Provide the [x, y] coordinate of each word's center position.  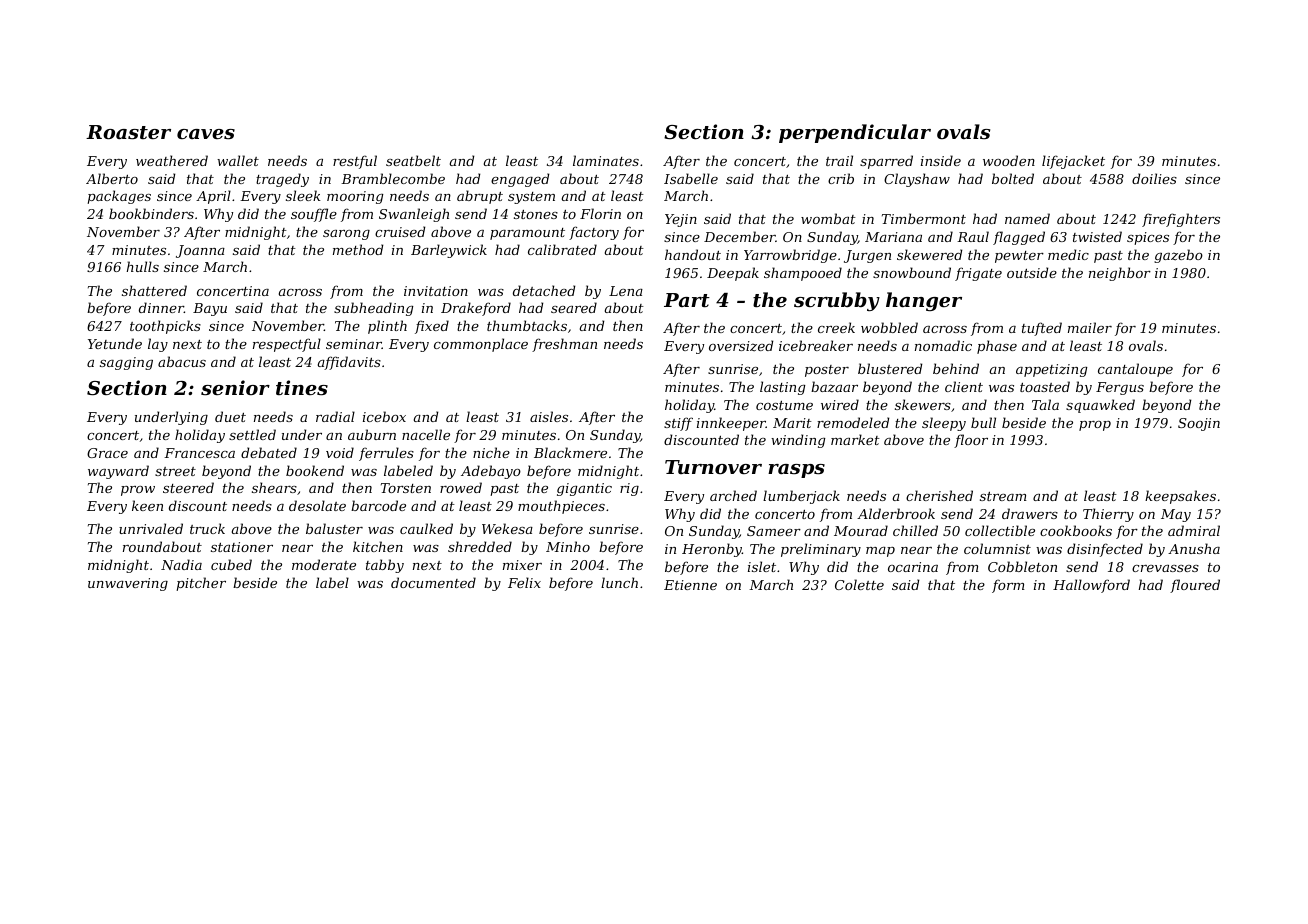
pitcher [201, 584]
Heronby [712, 550]
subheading [374, 309]
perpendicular [855, 133]
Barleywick [449, 251]
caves [206, 134]
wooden [1009, 160]
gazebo [1178, 256]
